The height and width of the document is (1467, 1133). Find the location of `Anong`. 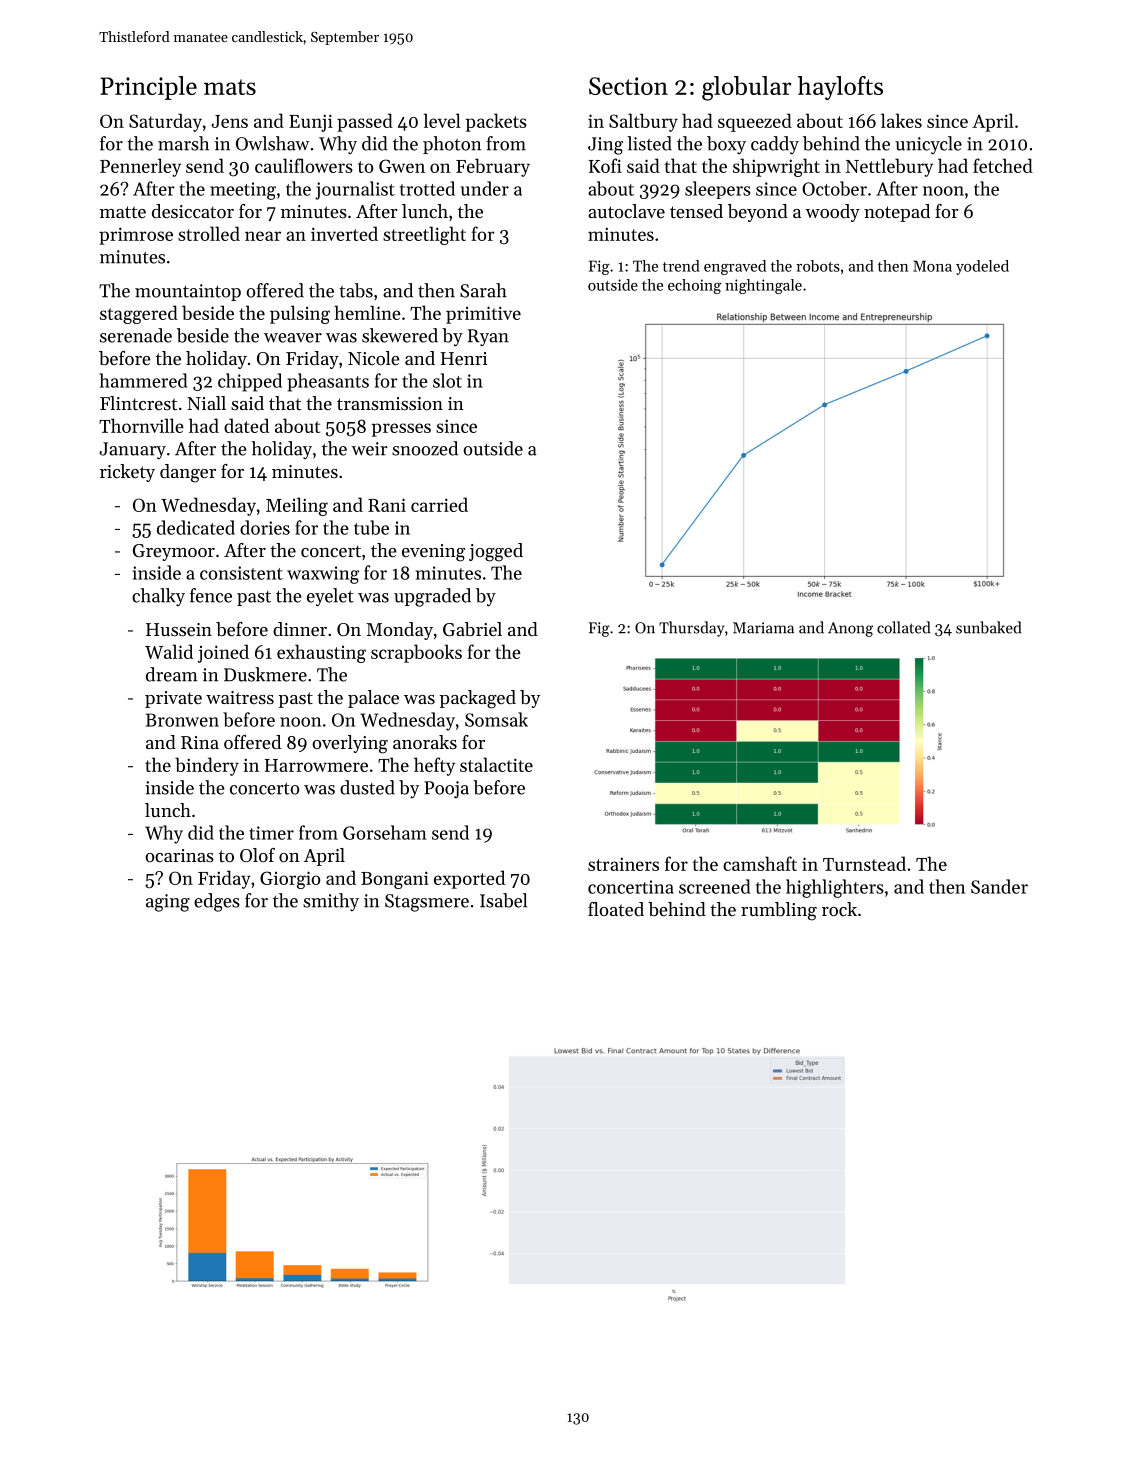

Anong is located at coordinates (850, 629).
